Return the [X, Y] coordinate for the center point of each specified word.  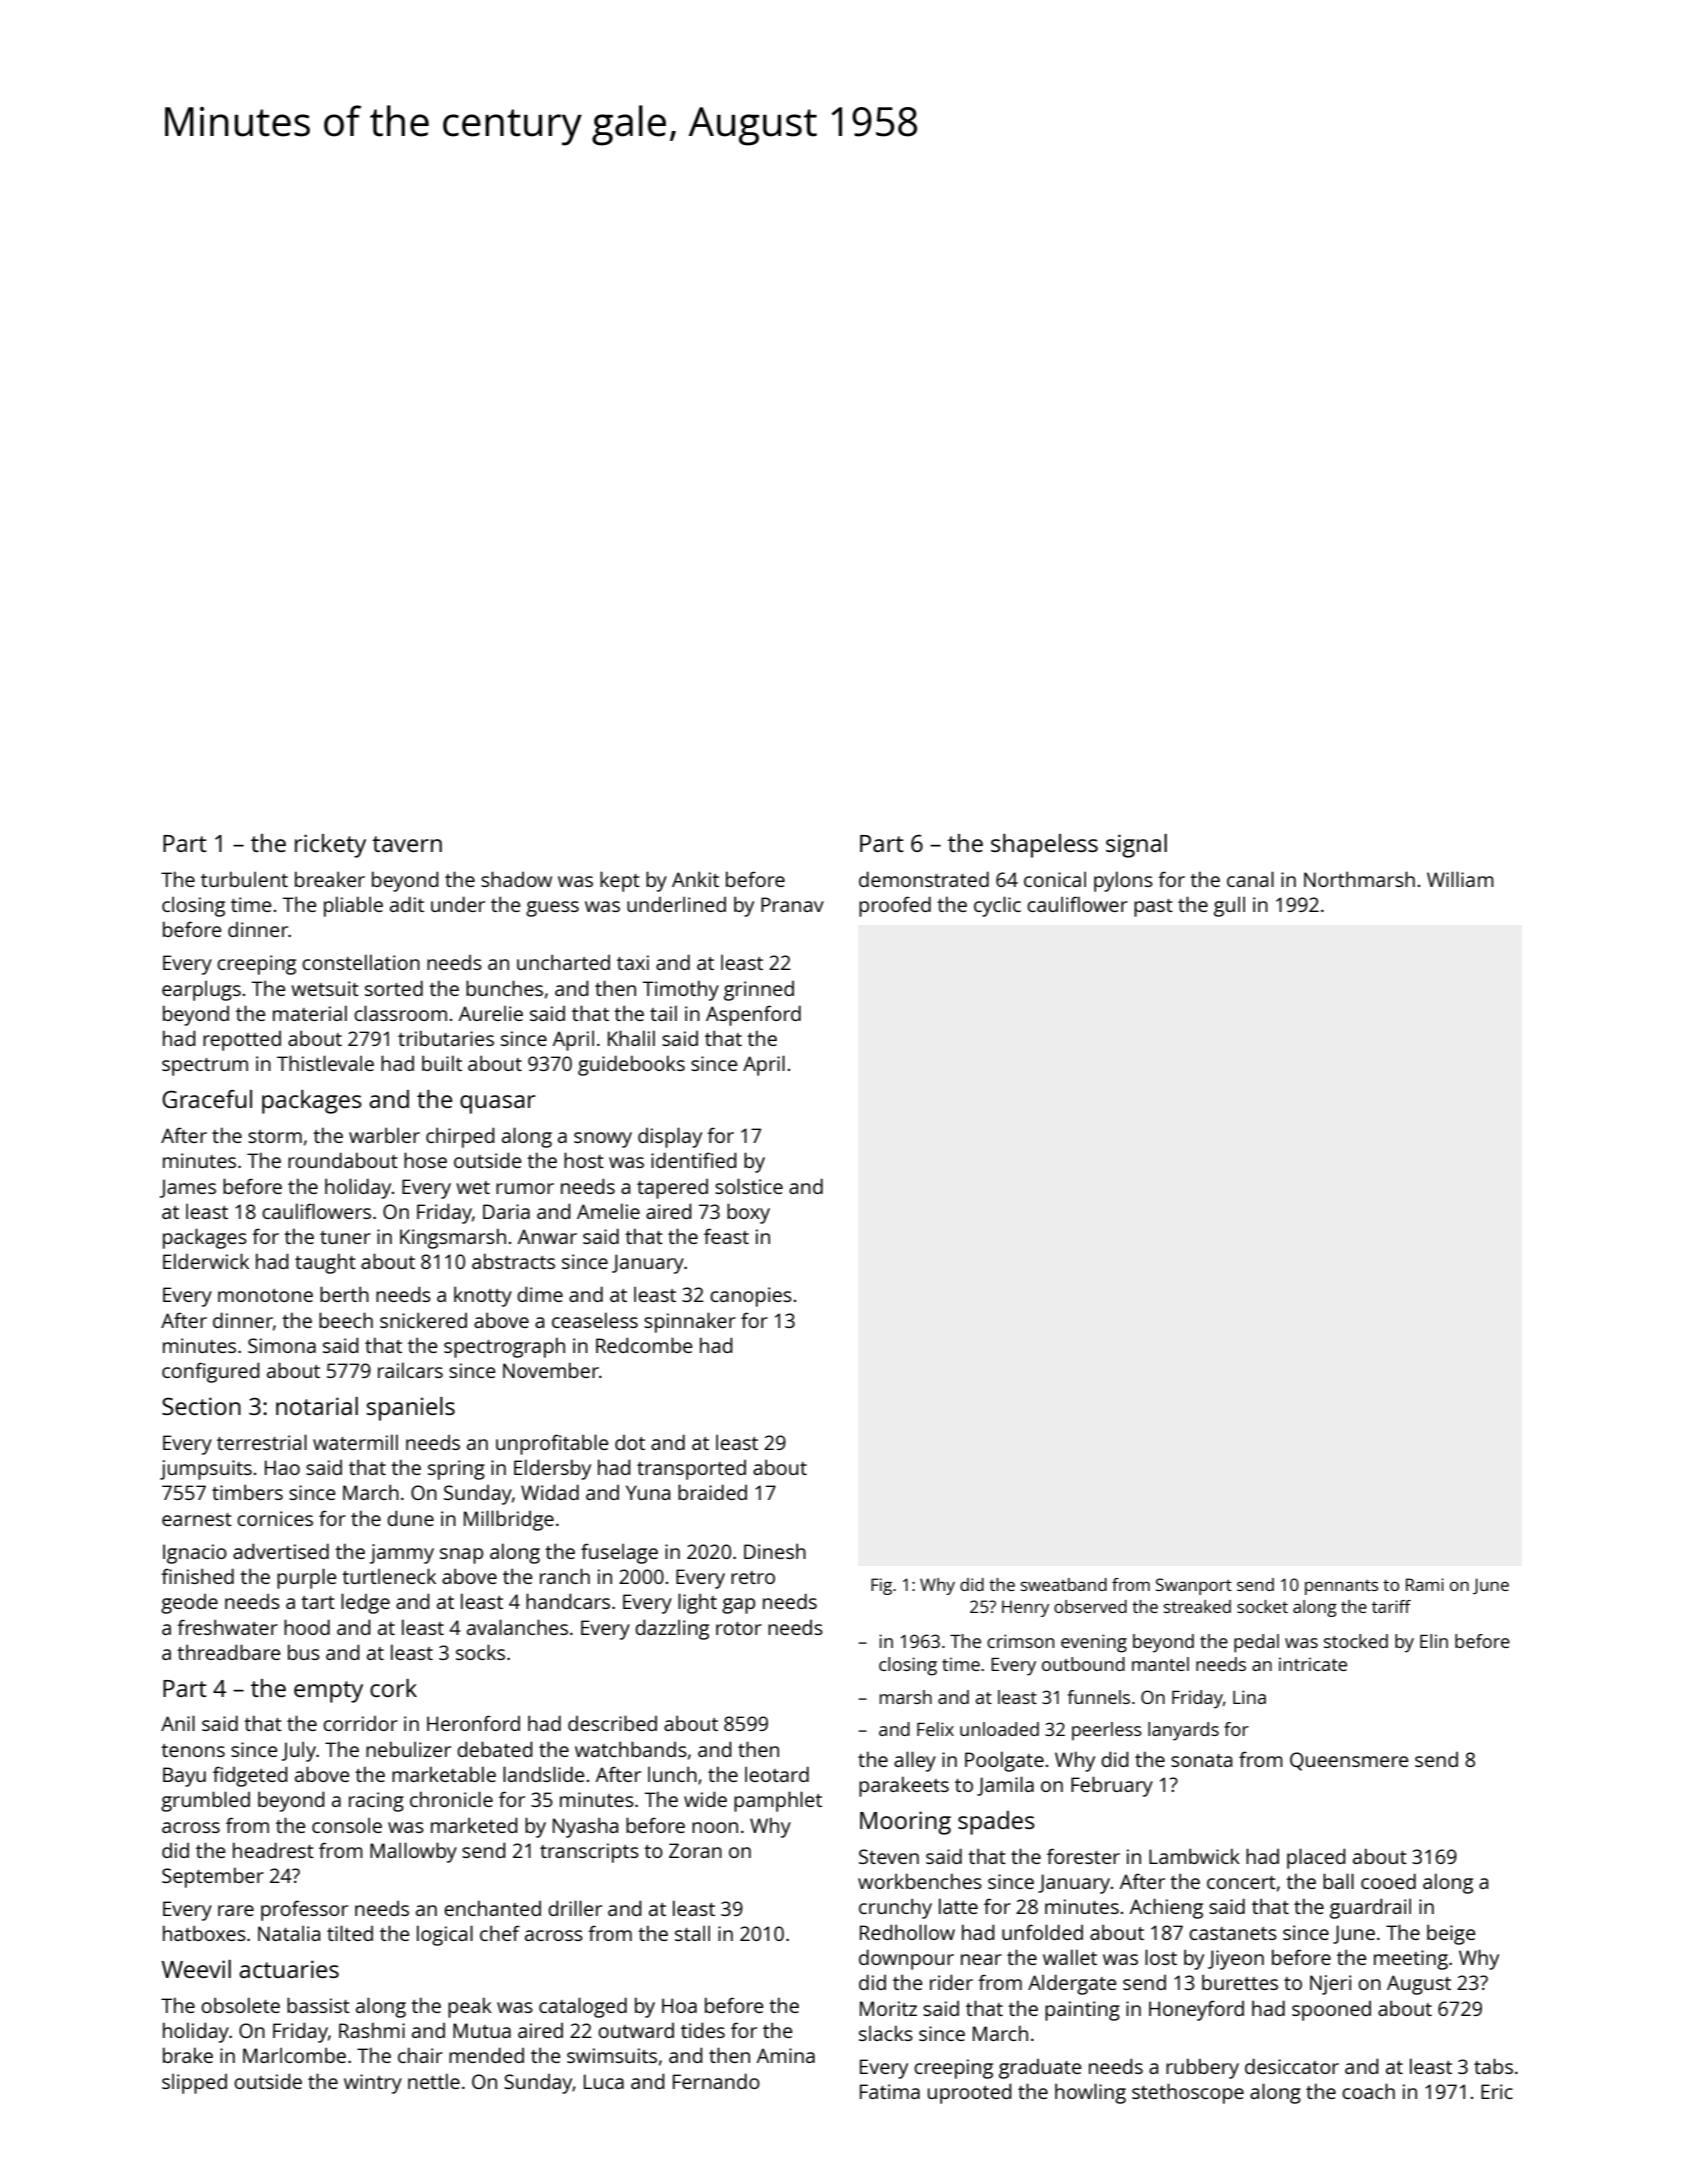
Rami [1425, 1584]
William [1460, 879]
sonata [1201, 1760]
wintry [373, 2084]
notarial [317, 1406]
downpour [906, 1959]
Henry [1025, 1608]
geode [189, 1604]
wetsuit [325, 988]
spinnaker [690, 1322]
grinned [759, 991]
